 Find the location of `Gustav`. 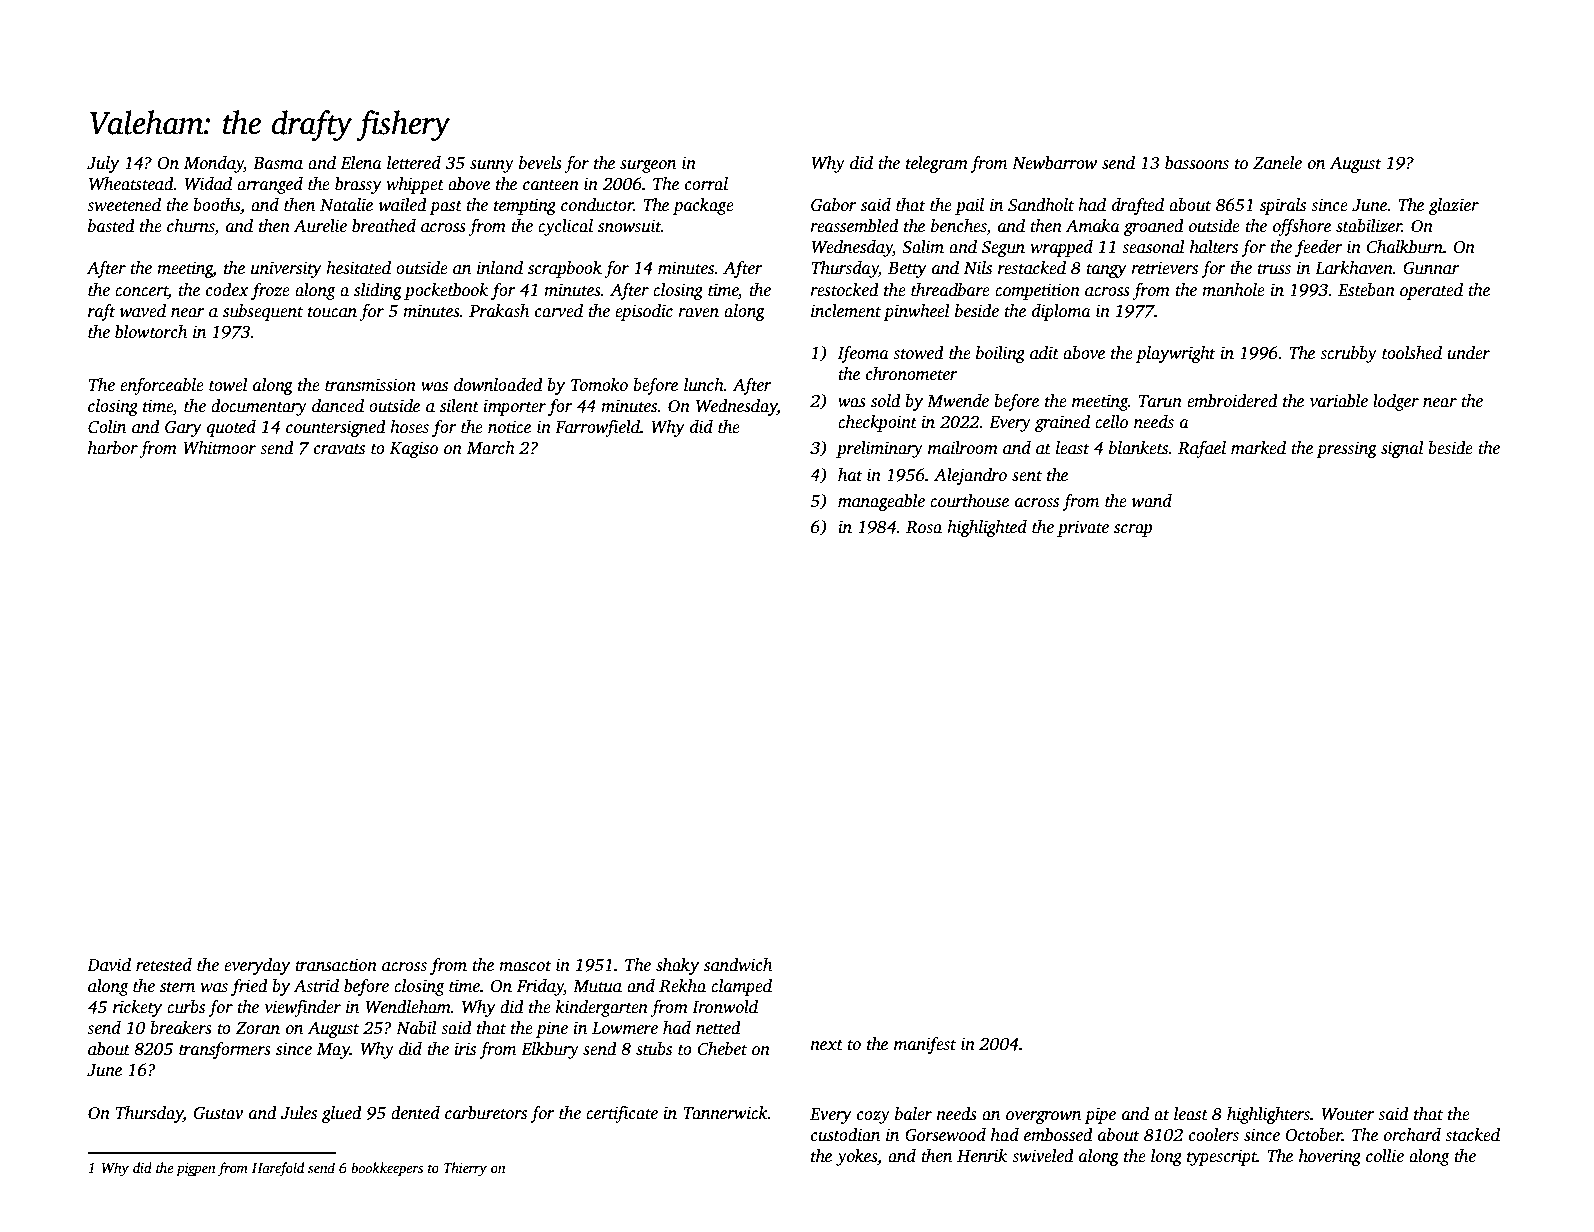

Gustav is located at coordinates (219, 1113).
